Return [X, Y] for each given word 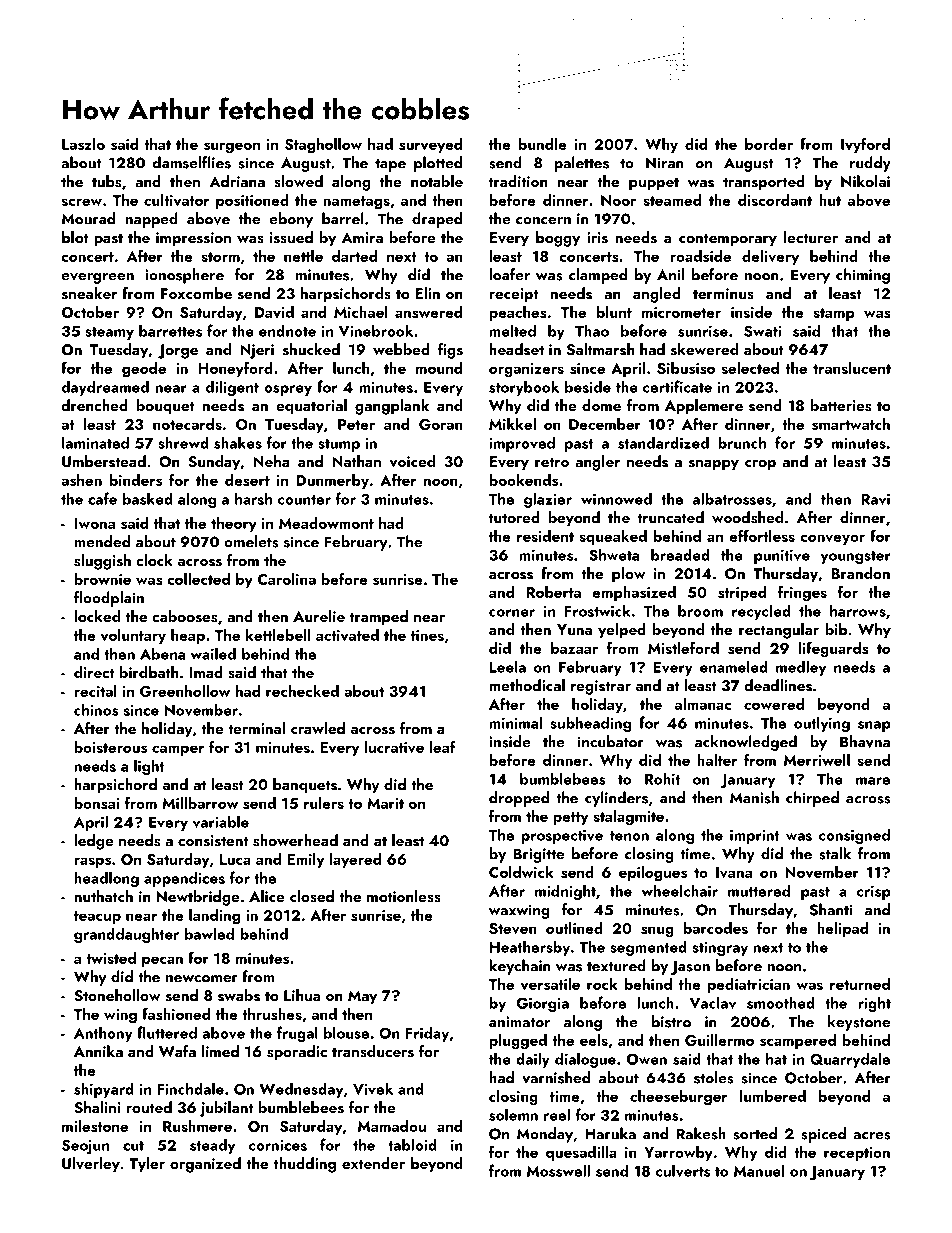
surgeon [232, 148]
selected [750, 368]
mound [439, 368]
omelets [251, 541]
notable [437, 181]
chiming [863, 276]
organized [205, 1165]
